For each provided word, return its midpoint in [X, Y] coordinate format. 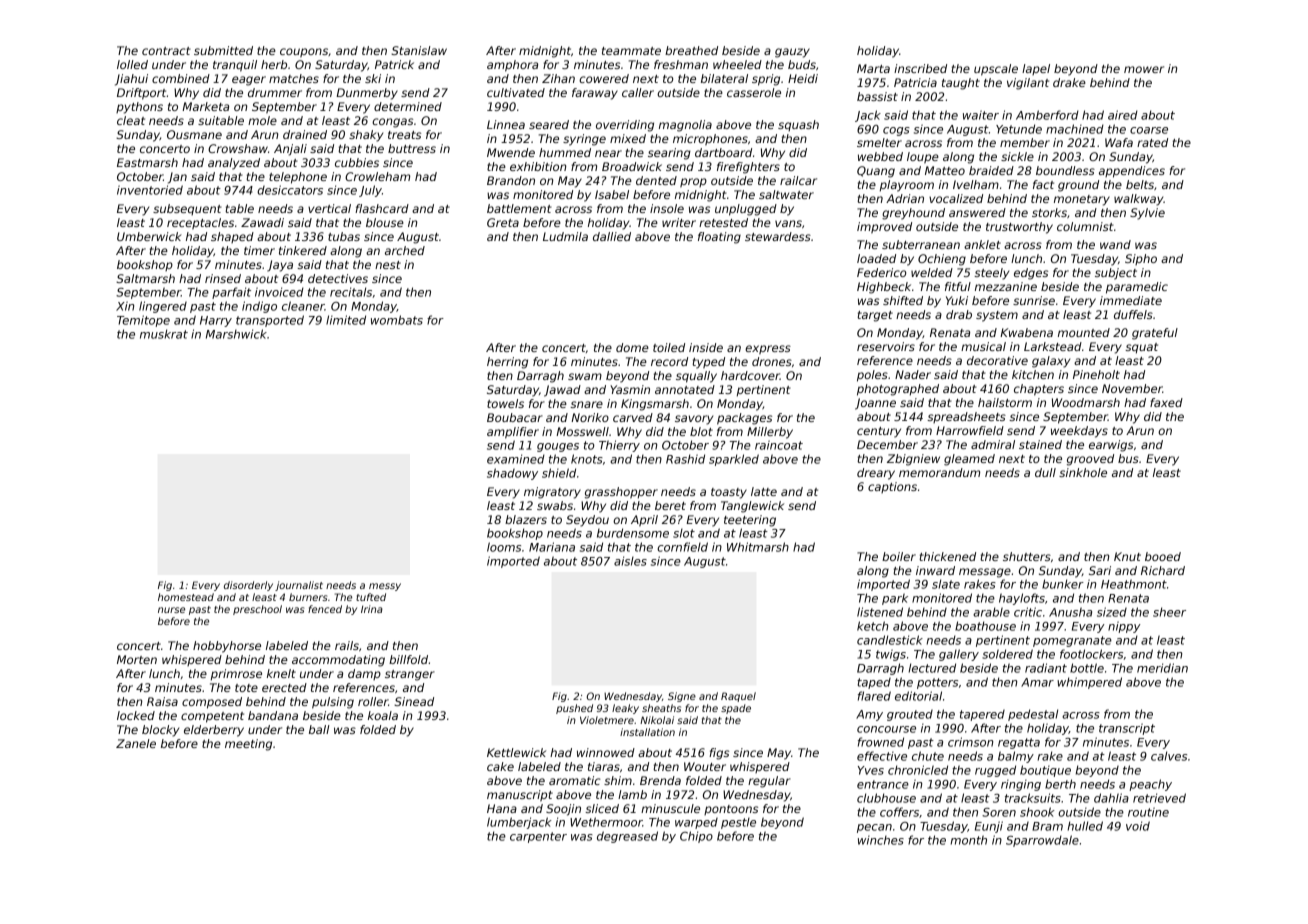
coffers [899, 812]
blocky [160, 731]
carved [633, 417]
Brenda [660, 780]
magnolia [685, 126]
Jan [177, 178]
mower [1144, 69]
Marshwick [236, 334]
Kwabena [1026, 332]
